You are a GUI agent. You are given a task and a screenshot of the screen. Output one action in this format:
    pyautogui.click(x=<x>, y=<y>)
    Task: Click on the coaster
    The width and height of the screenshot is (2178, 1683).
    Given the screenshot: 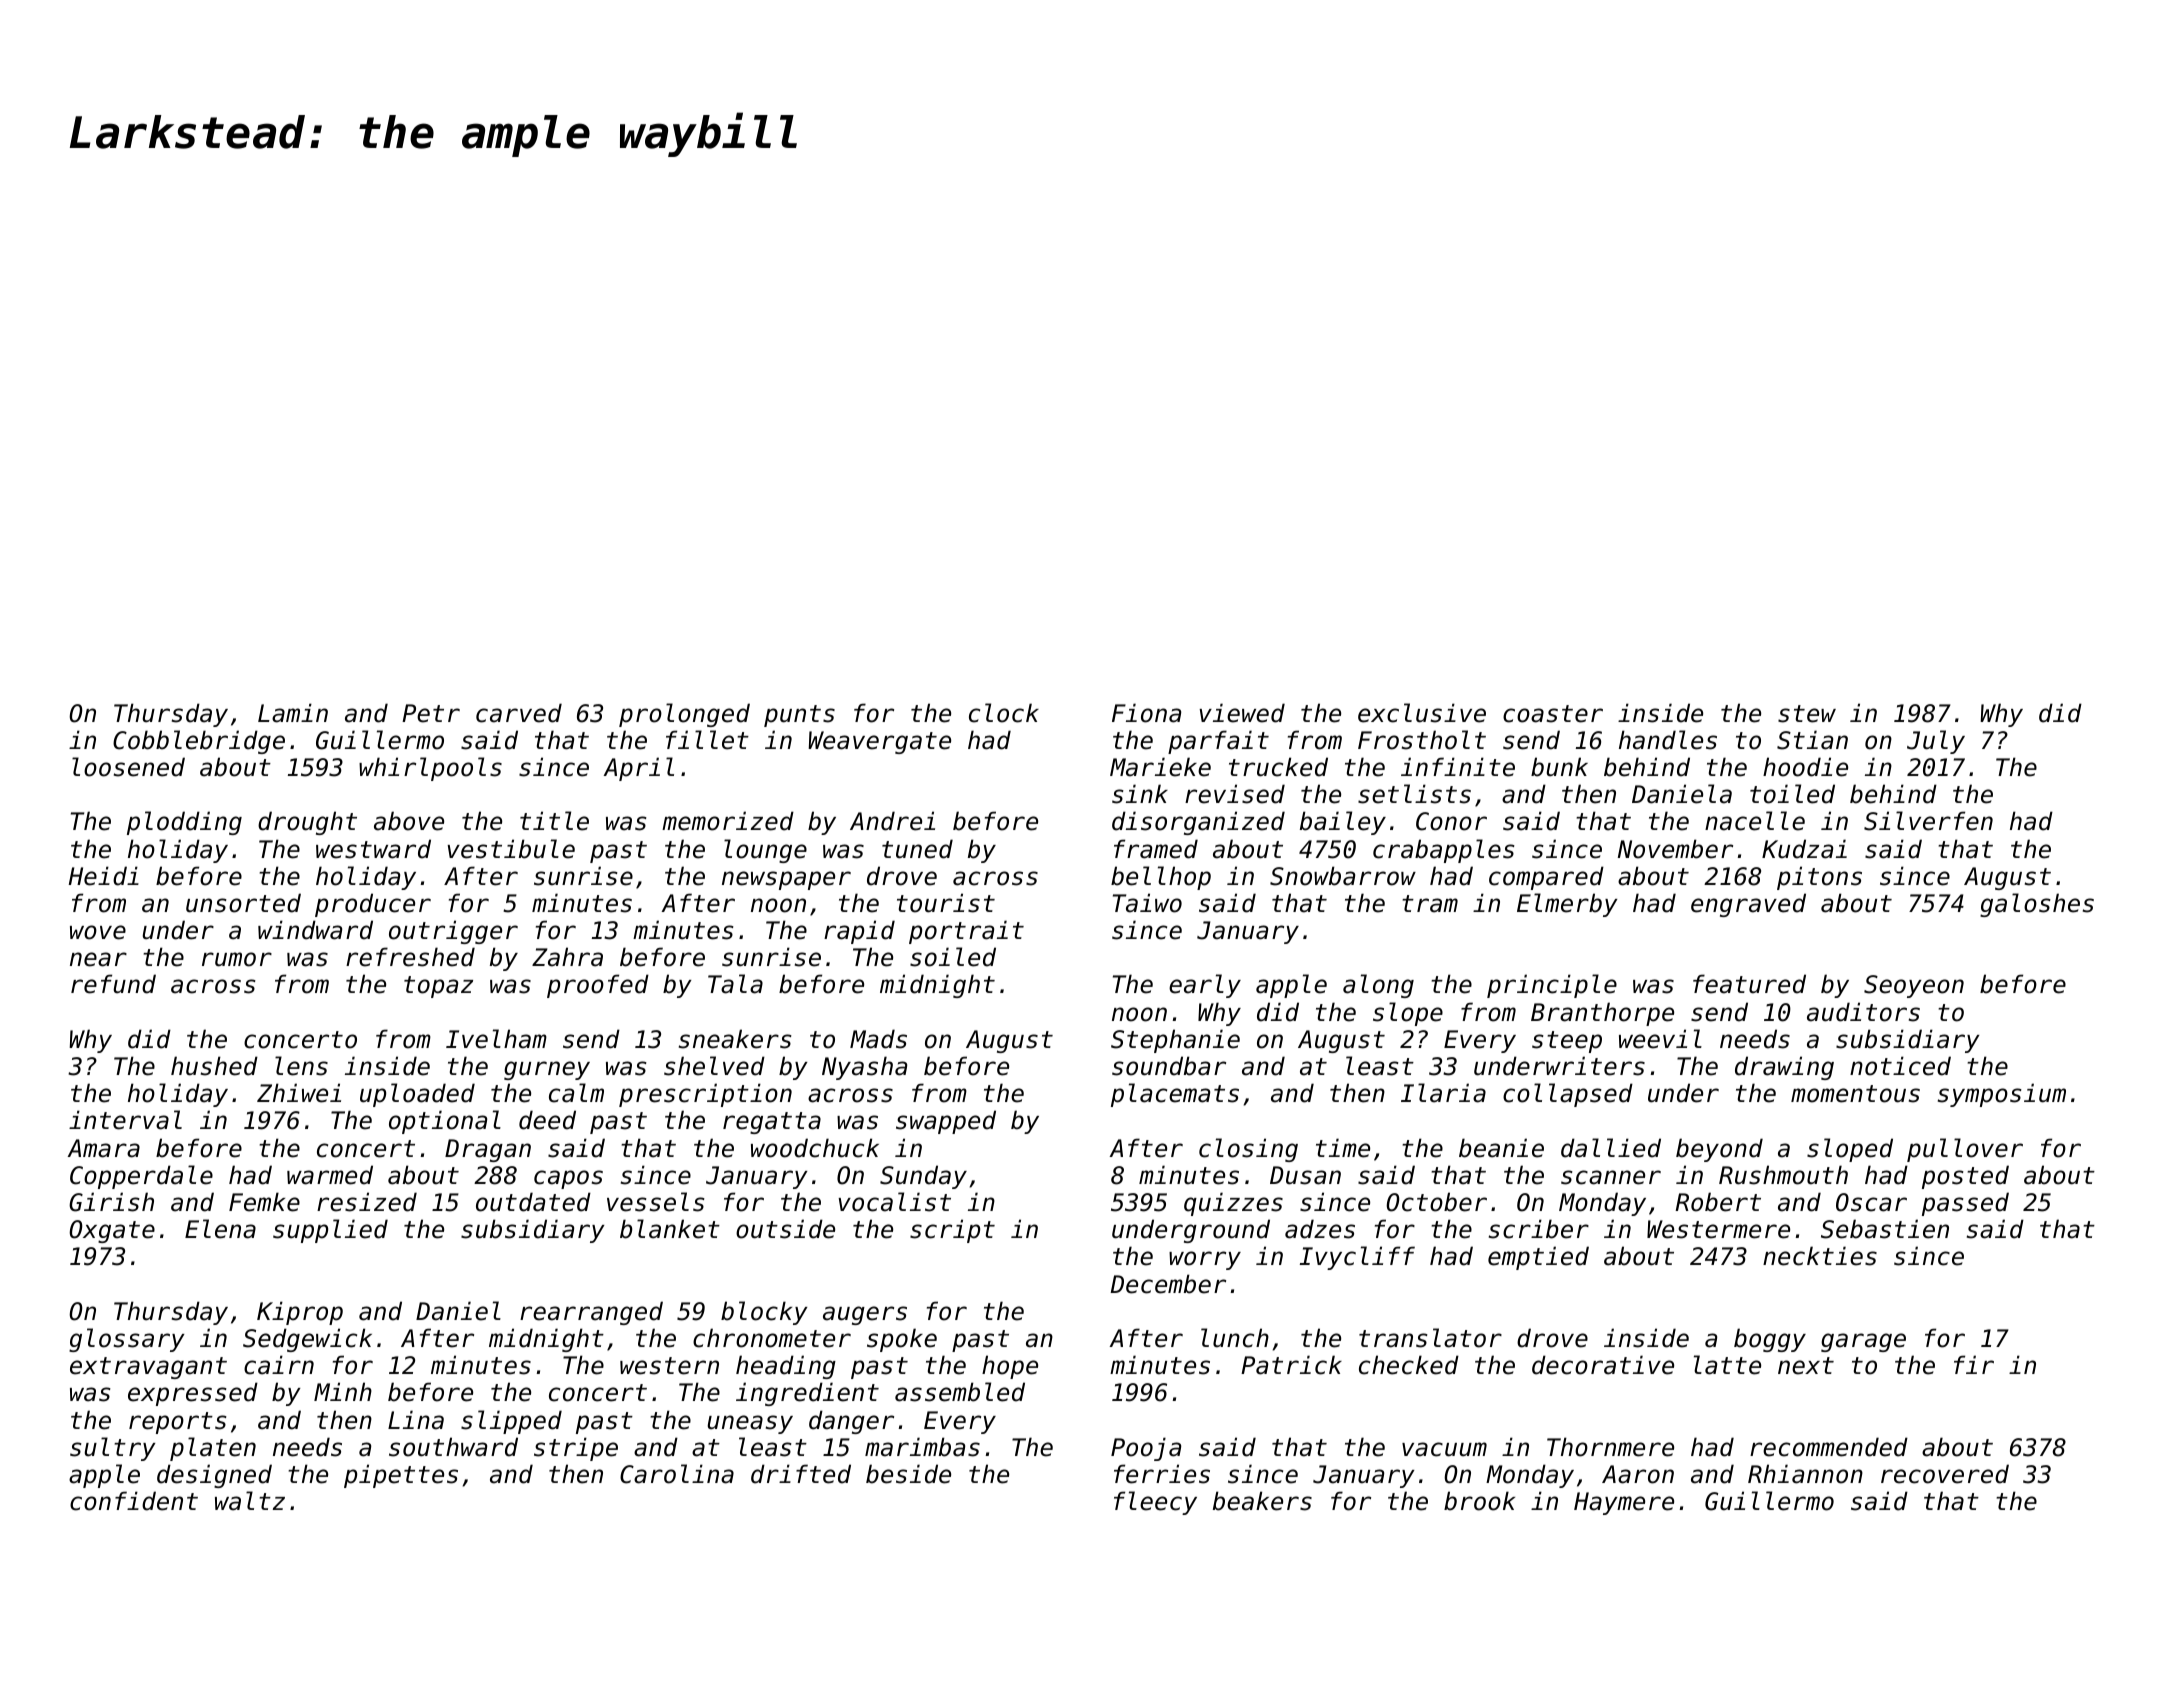 What is the action you would take?
    pyautogui.click(x=1553, y=714)
